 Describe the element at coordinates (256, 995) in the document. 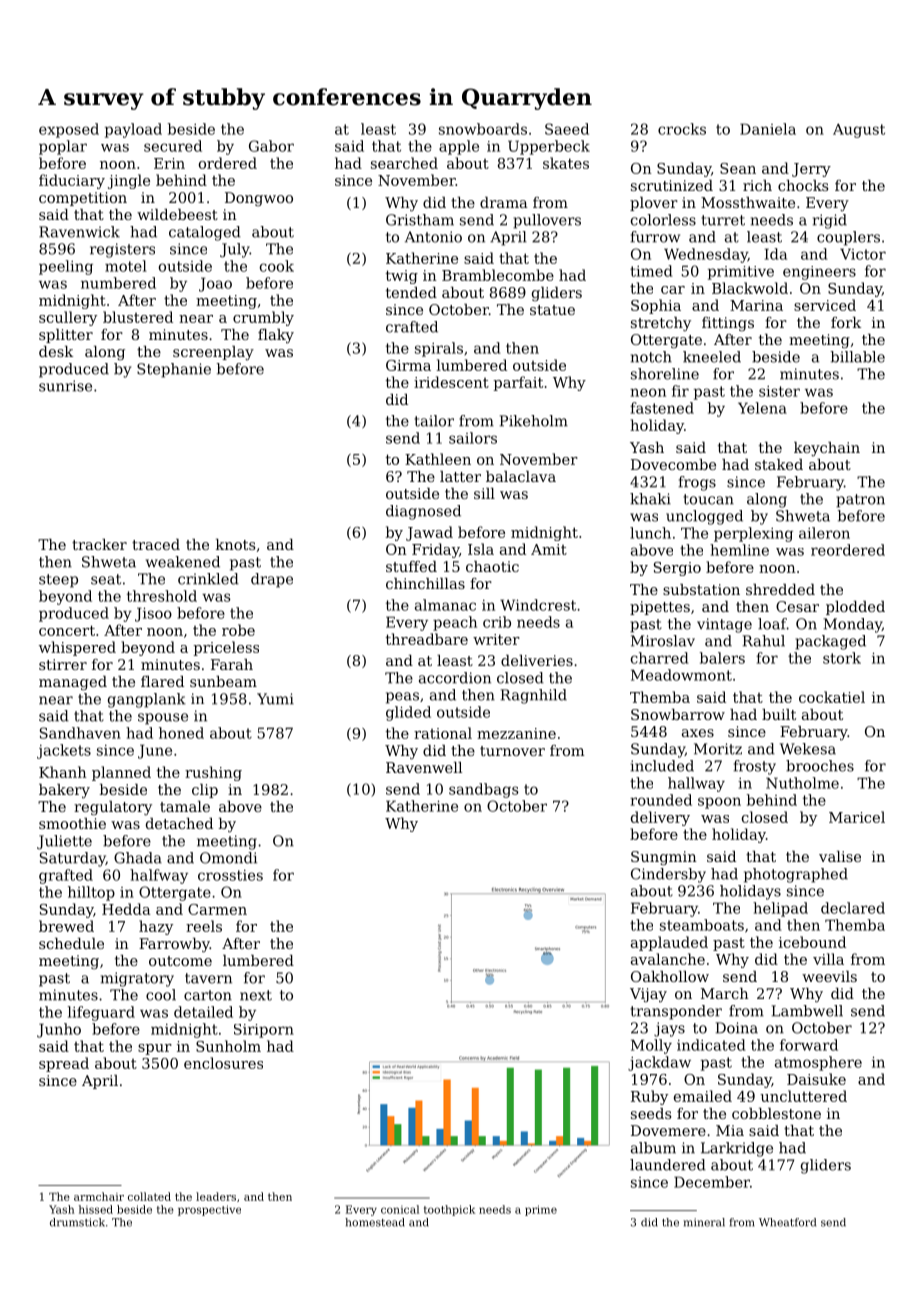

I see `next` at that location.
